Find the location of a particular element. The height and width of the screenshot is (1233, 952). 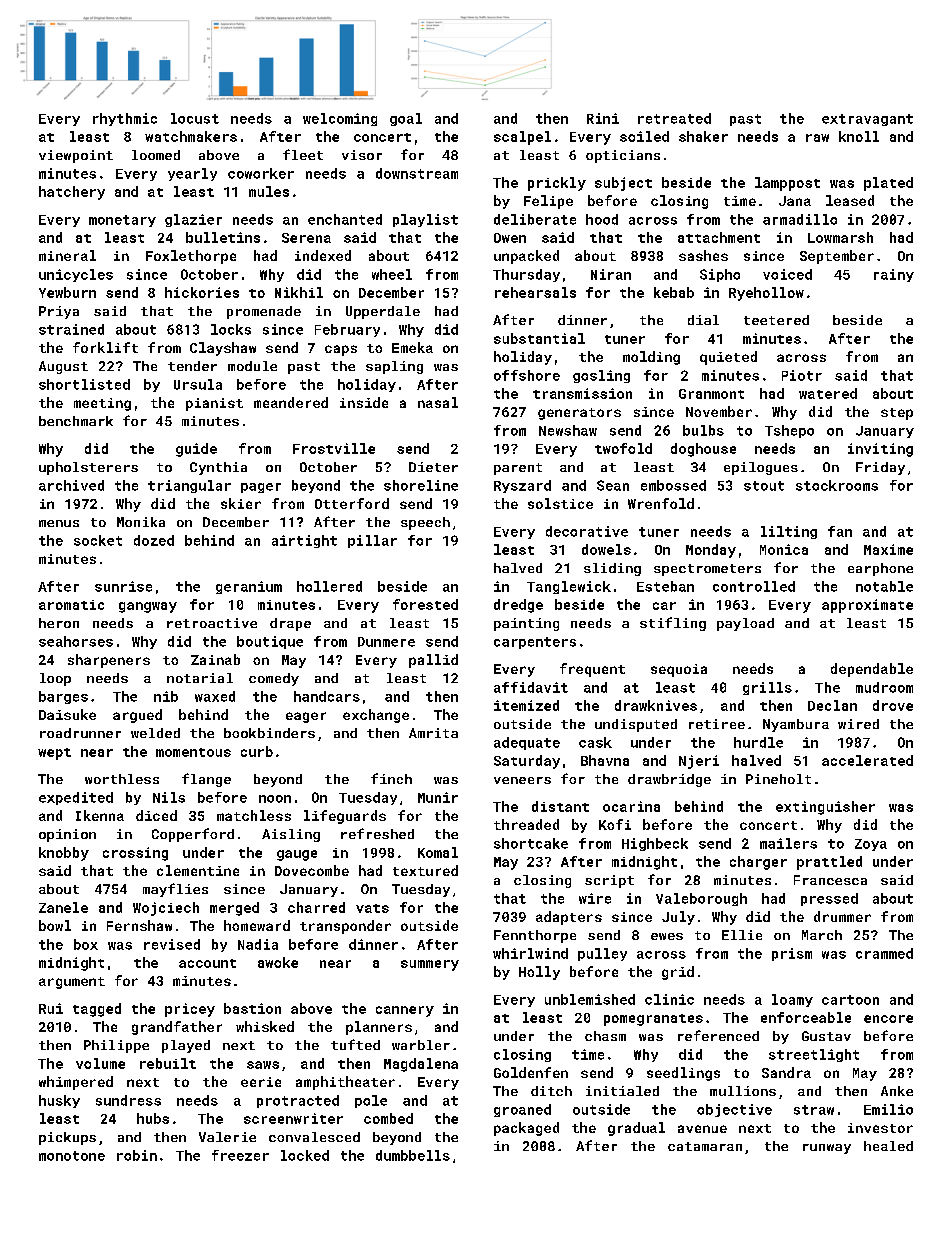

viewpoint is located at coordinates (76, 156).
